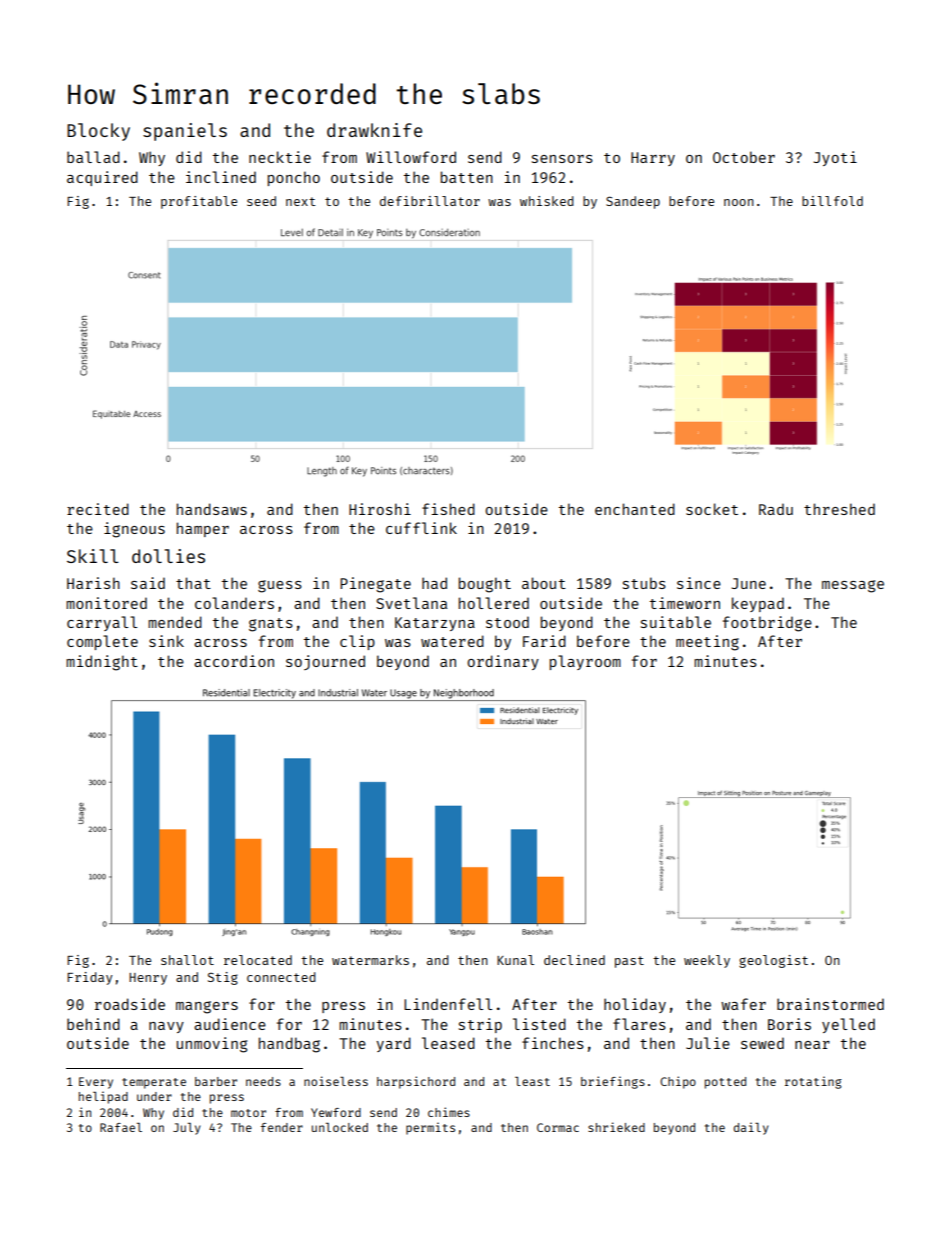  I want to click on Jyoti, so click(835, 158).
